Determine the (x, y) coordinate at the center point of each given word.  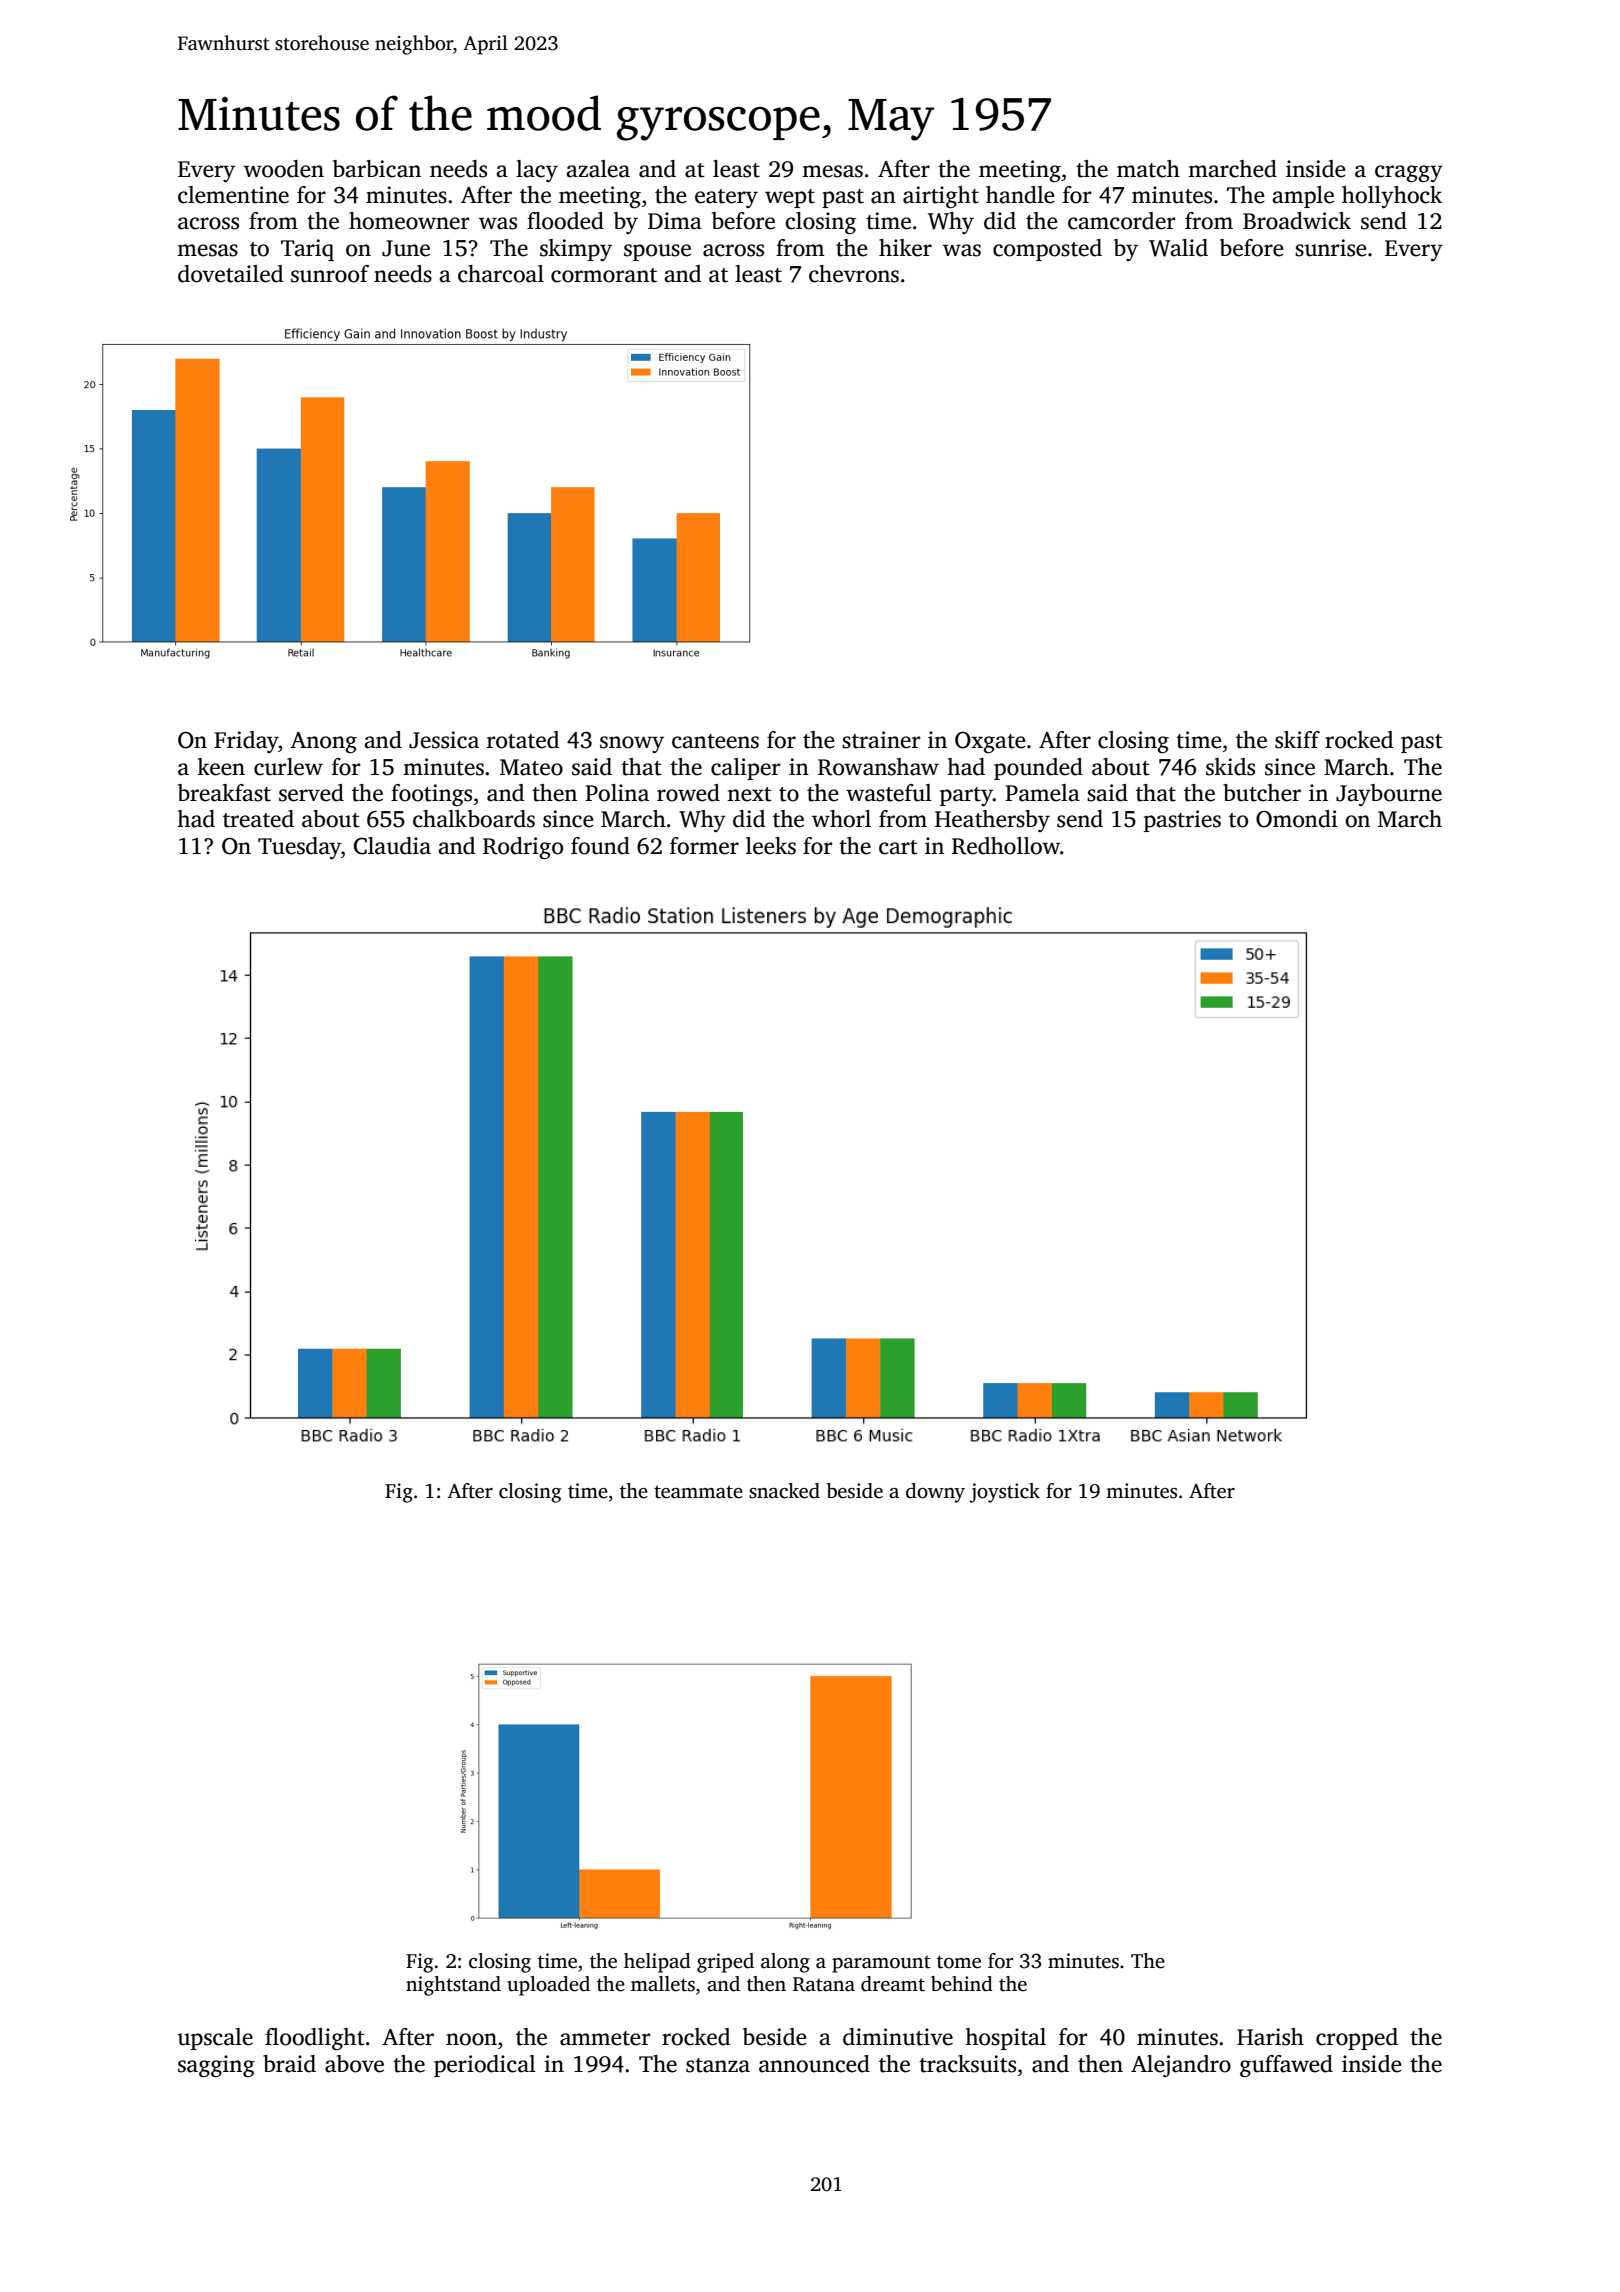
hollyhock (1392, 197)
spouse (657, 252)
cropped (1357, 2039)
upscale (215, 2039)
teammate (698, 1492)
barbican (377, 169)
